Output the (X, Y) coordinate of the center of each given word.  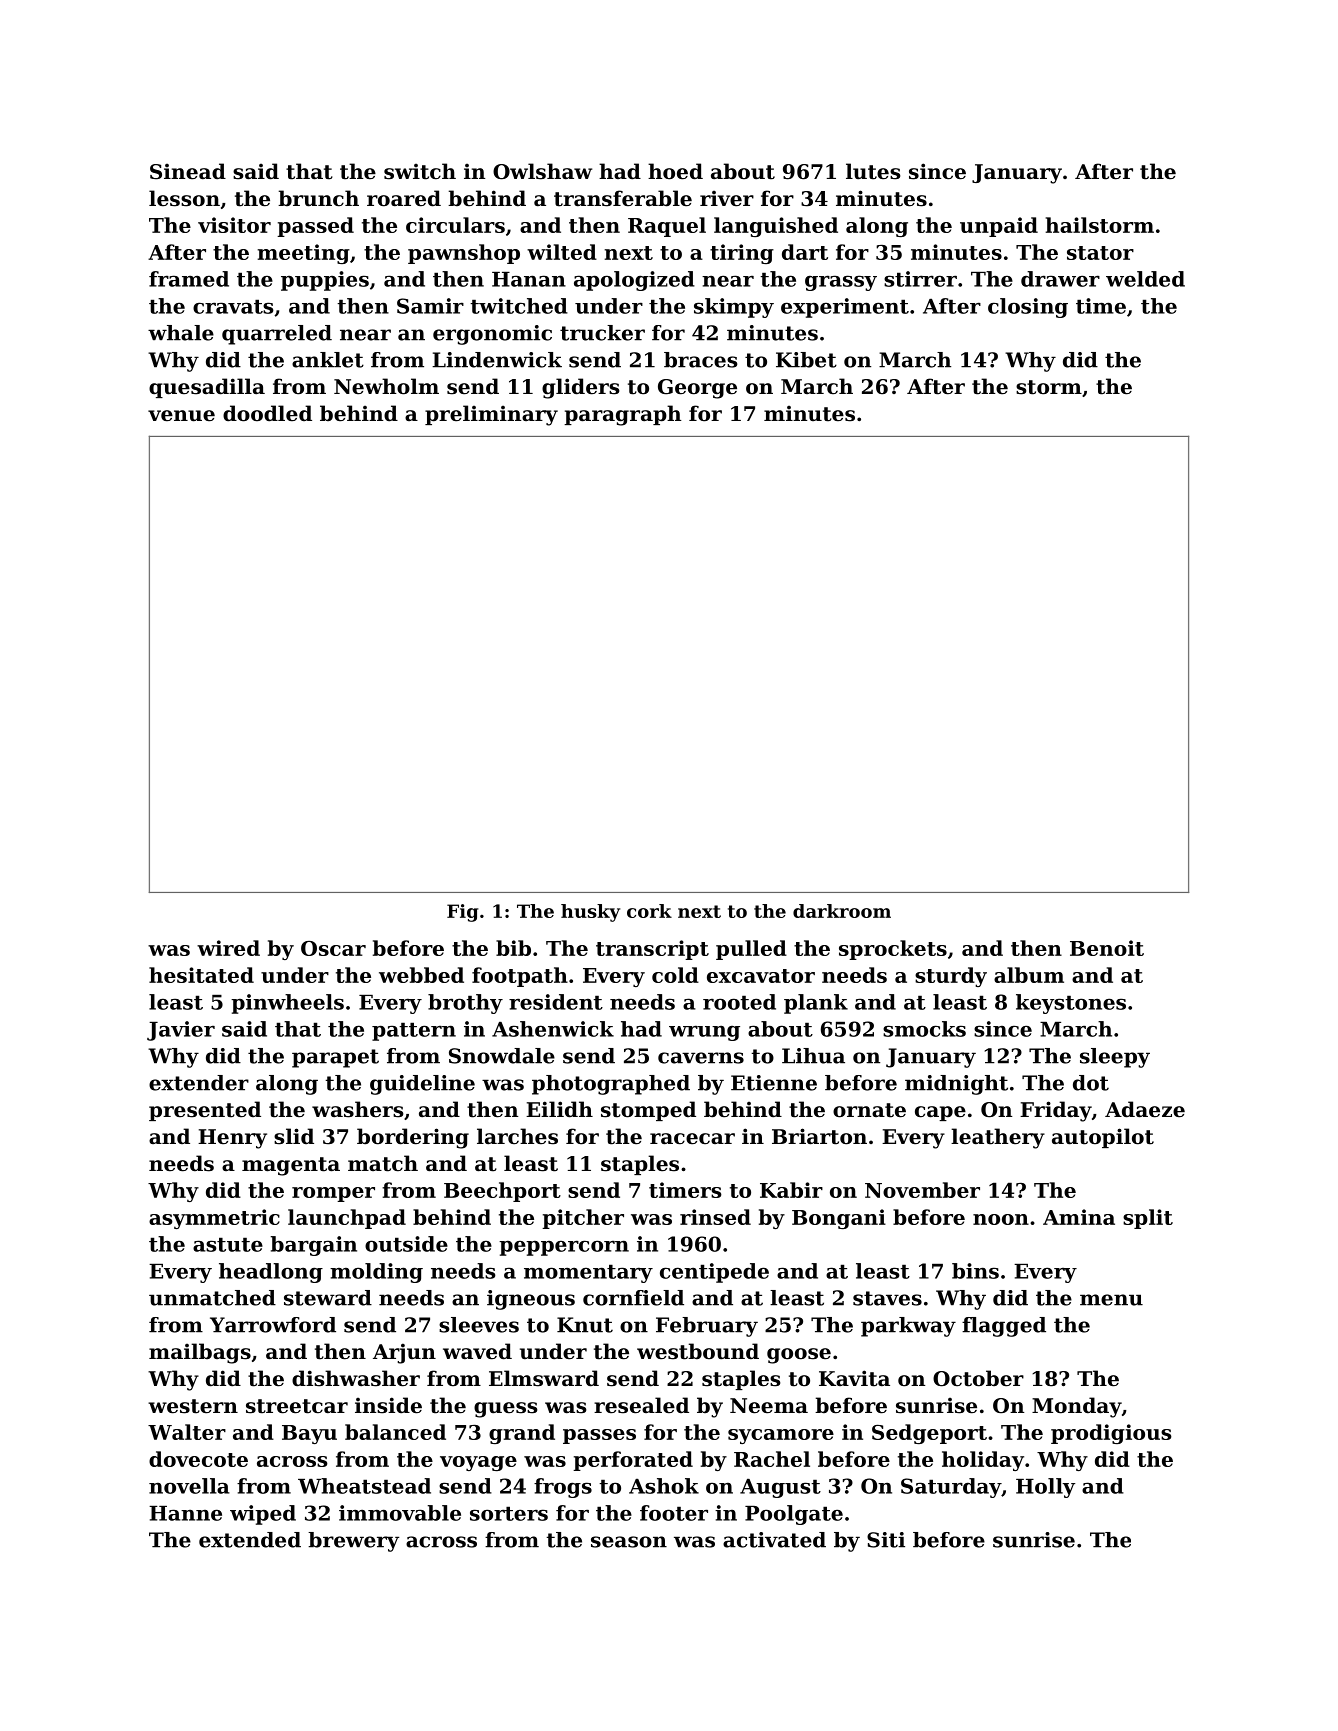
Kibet (806, 360)
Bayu (309, 1434)
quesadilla (207, 388)
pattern (414, 1031)
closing (1028, 308)
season (629, 1542)
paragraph (622, 415)
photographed (611, 1085)
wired (228, 948)
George (697, 389)
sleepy (1115, 1058)
